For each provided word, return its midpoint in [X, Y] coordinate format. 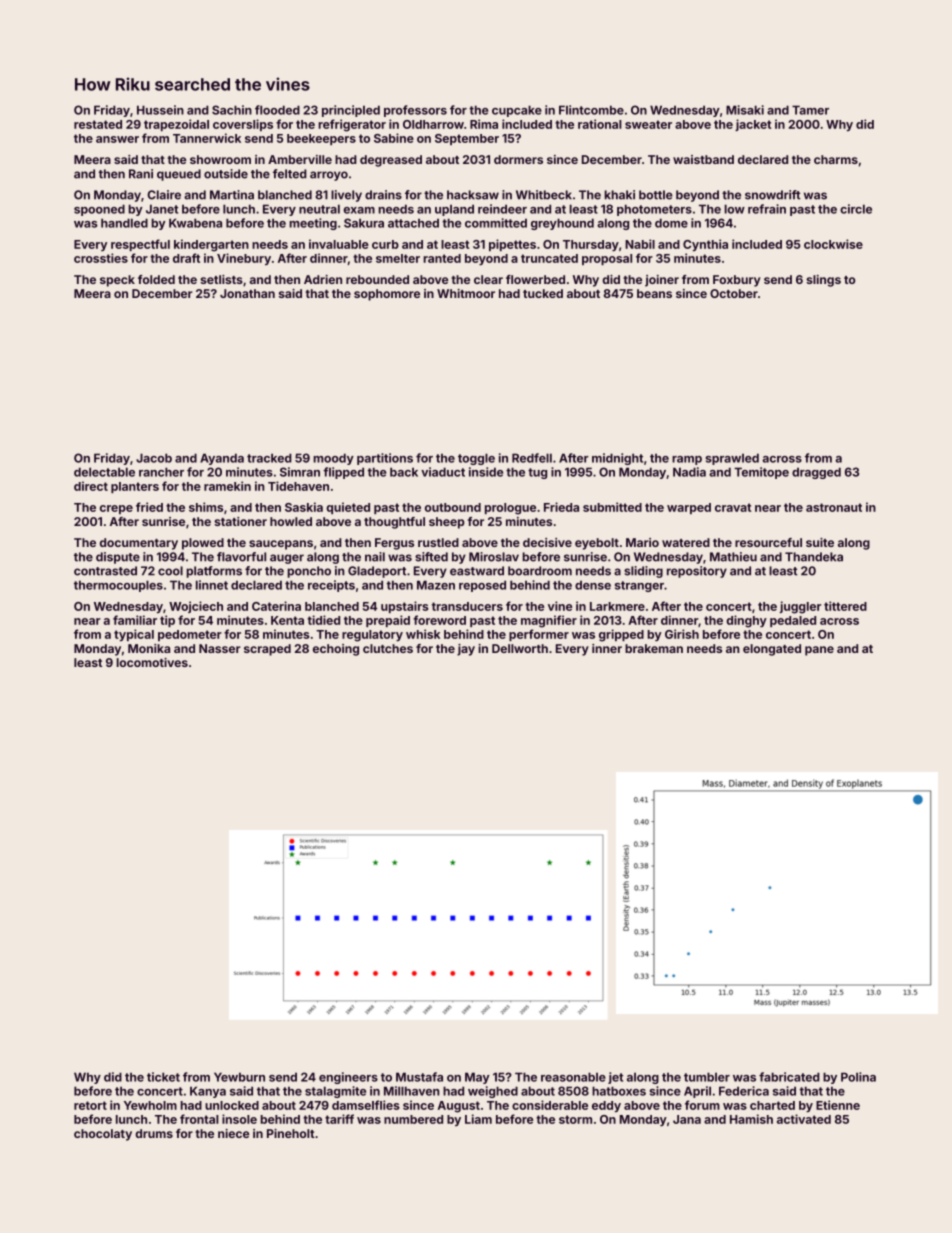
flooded [277, 110]
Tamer [810, 110]
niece [233, 1133]
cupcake [517, 111]
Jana [687, 1119]
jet [615, 1078]
